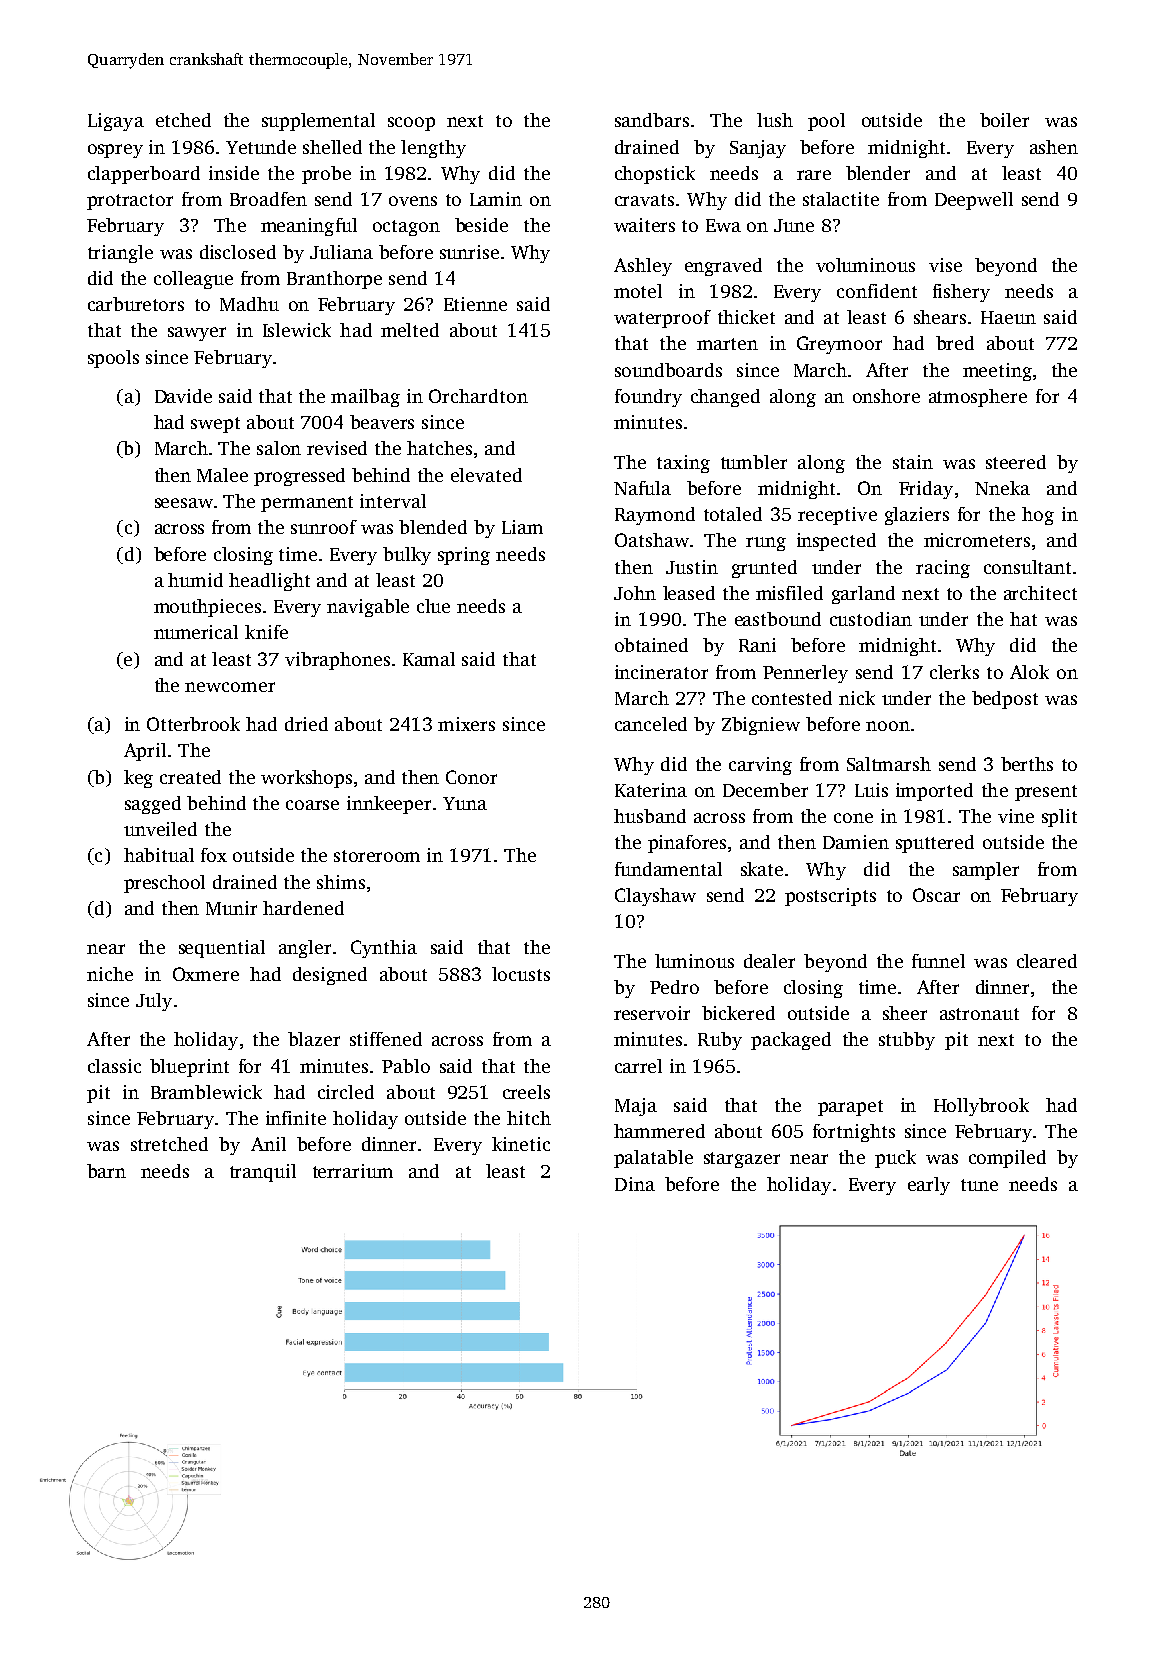  Describe the element at coordinates (907, 1041) in the screenshot. I see `stubby` at that location.
